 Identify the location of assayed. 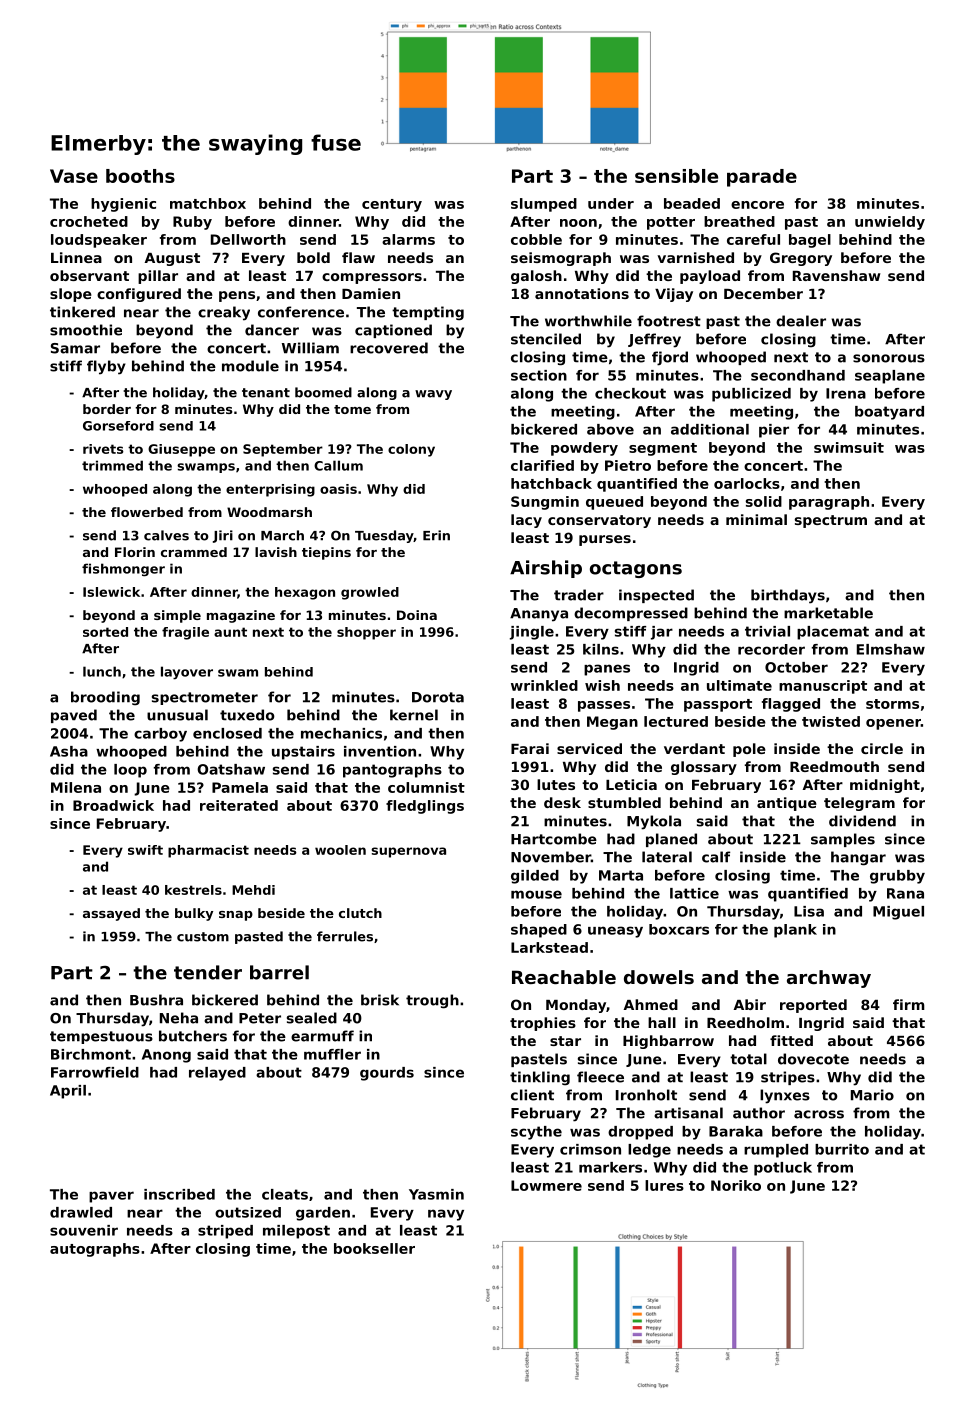
(111, 914).
